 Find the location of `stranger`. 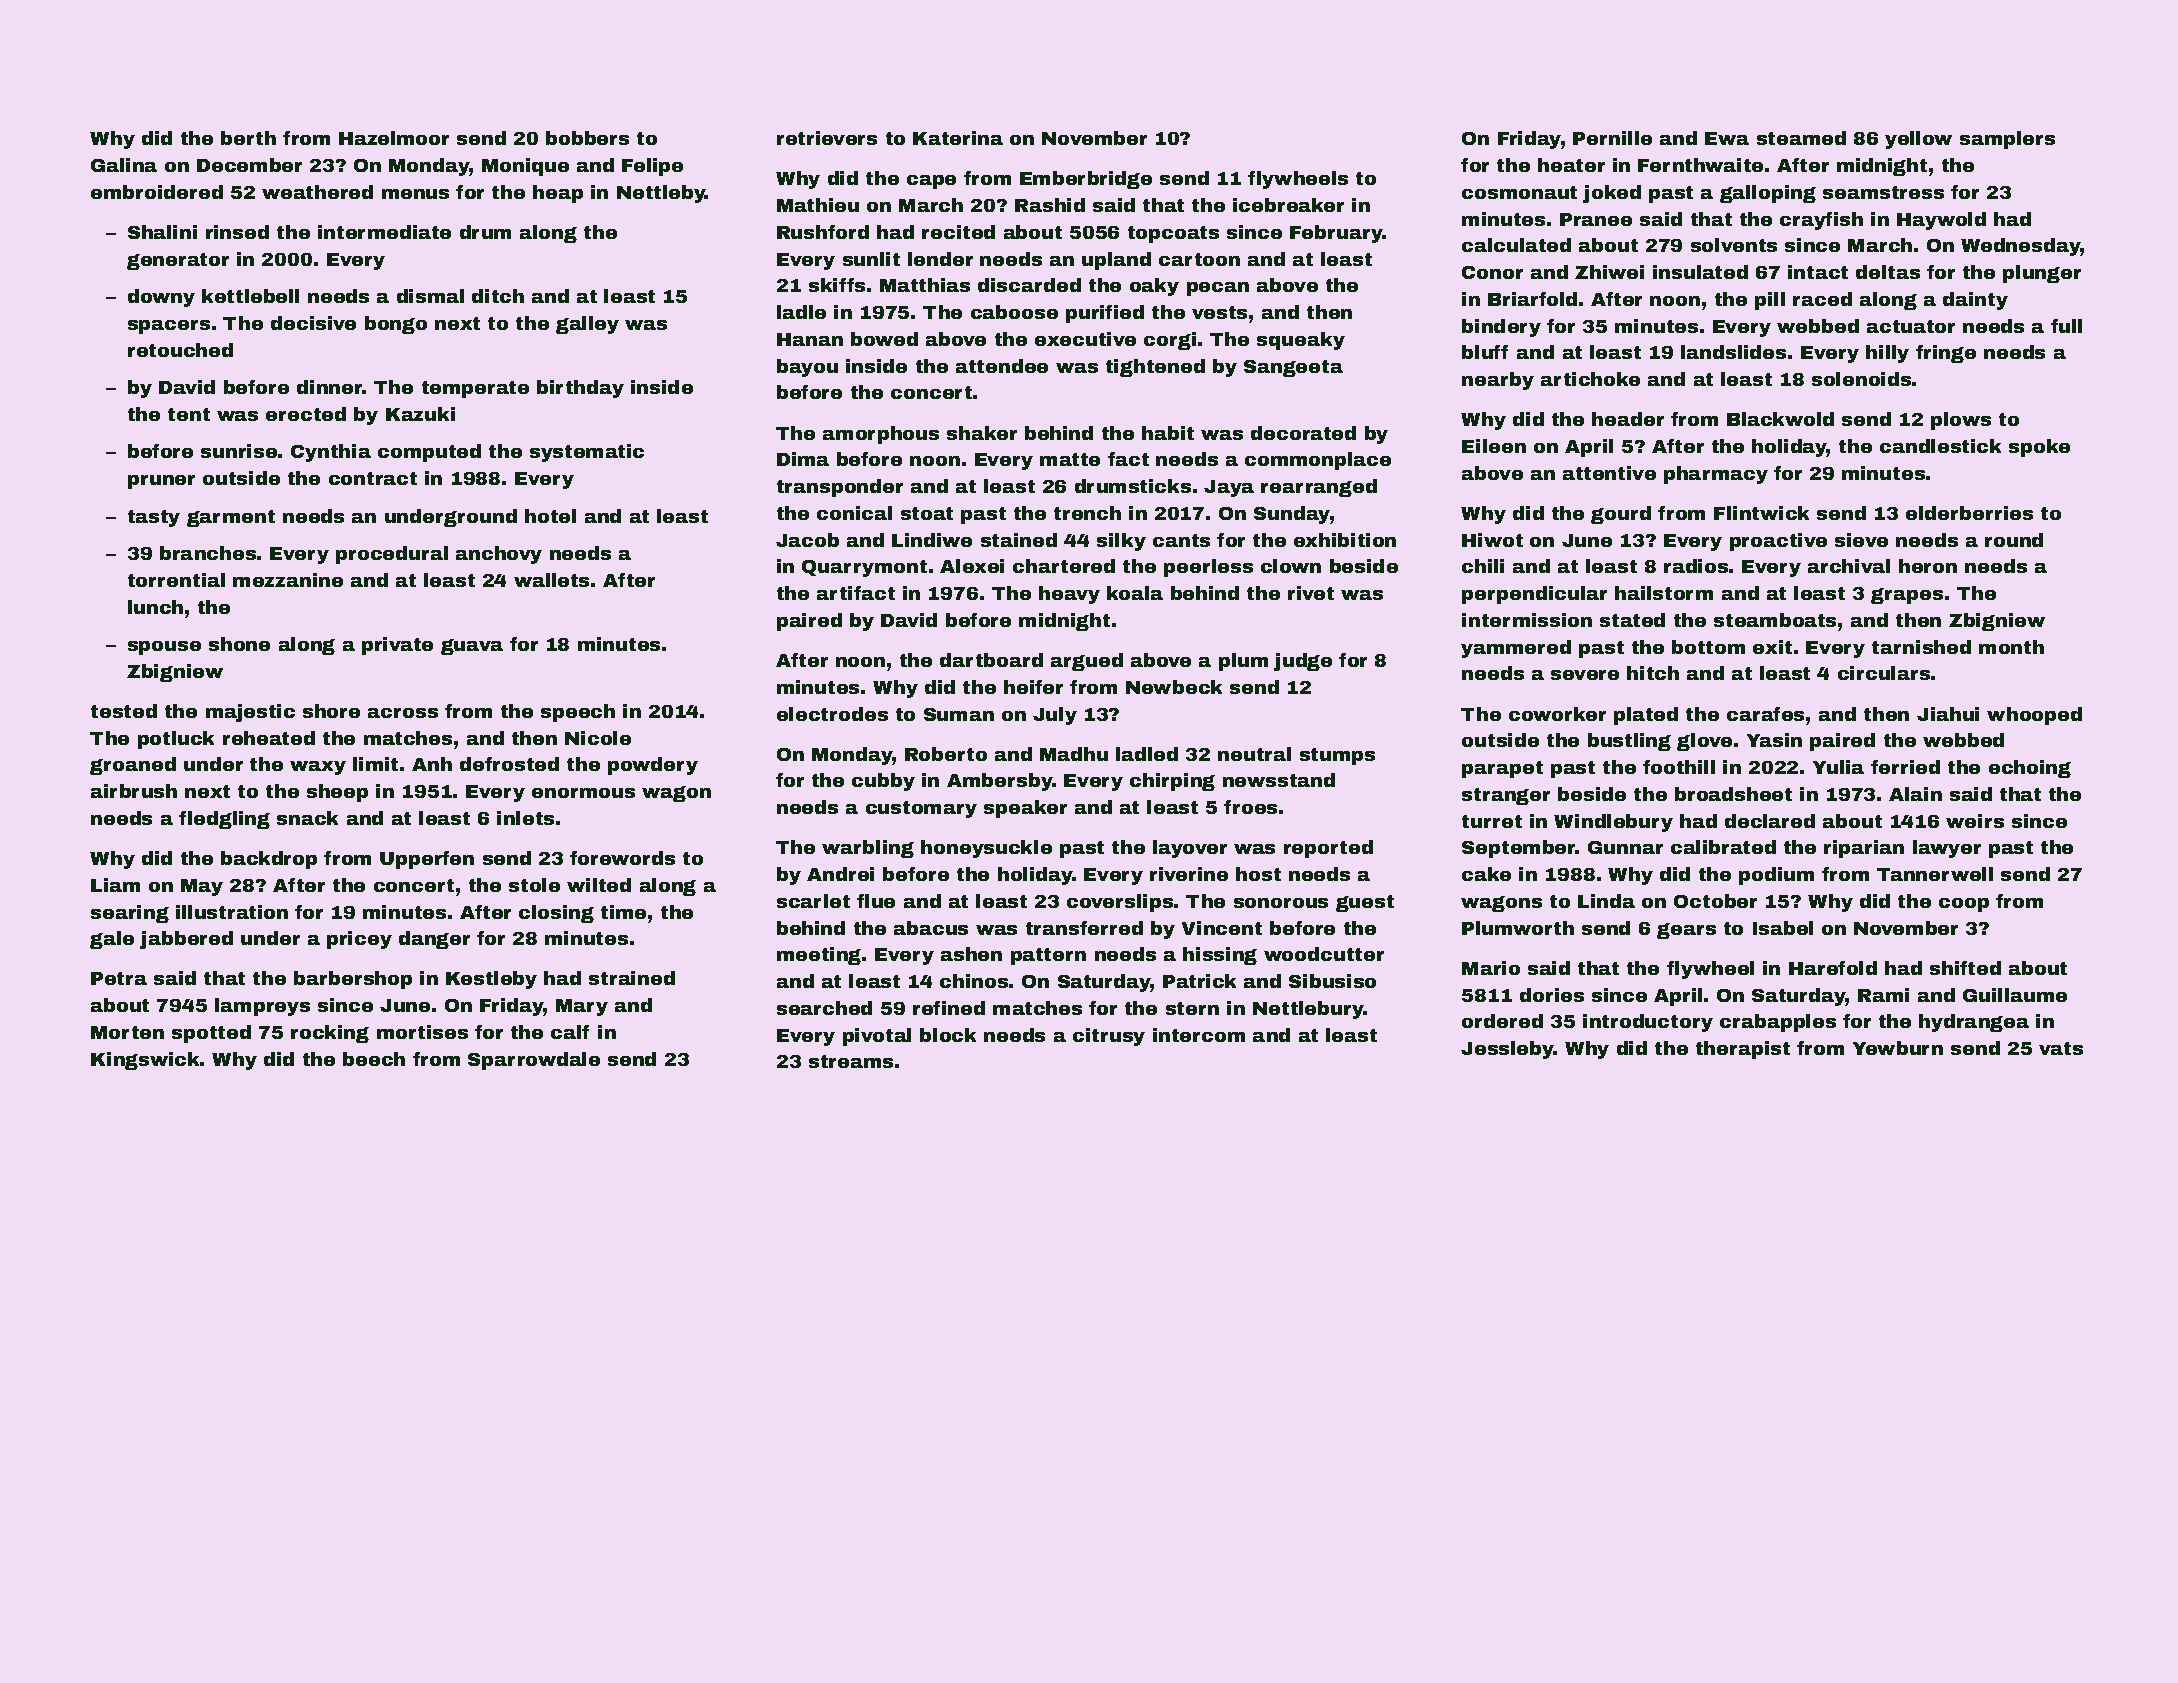

stranger is located at coordinates (1506, 796).
